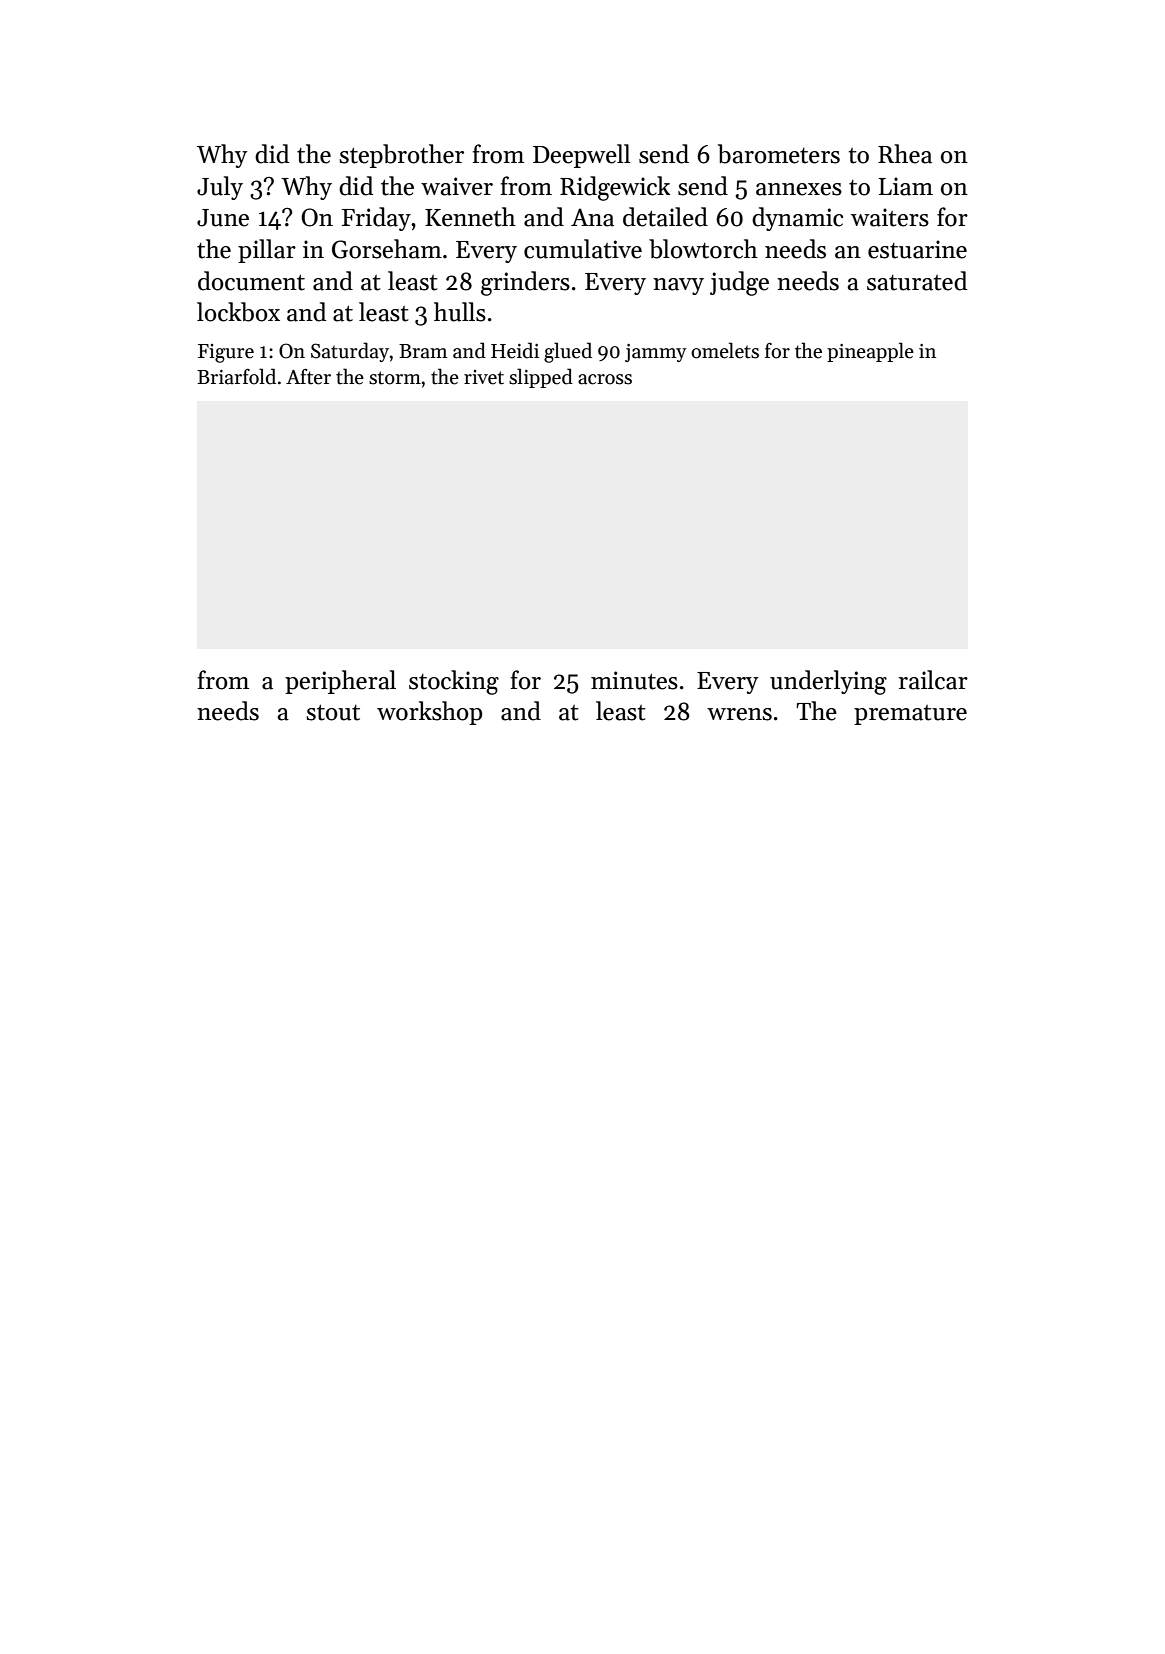 This document has width=1165, height=1654. I want to click on slipped, so click(541, 378).
